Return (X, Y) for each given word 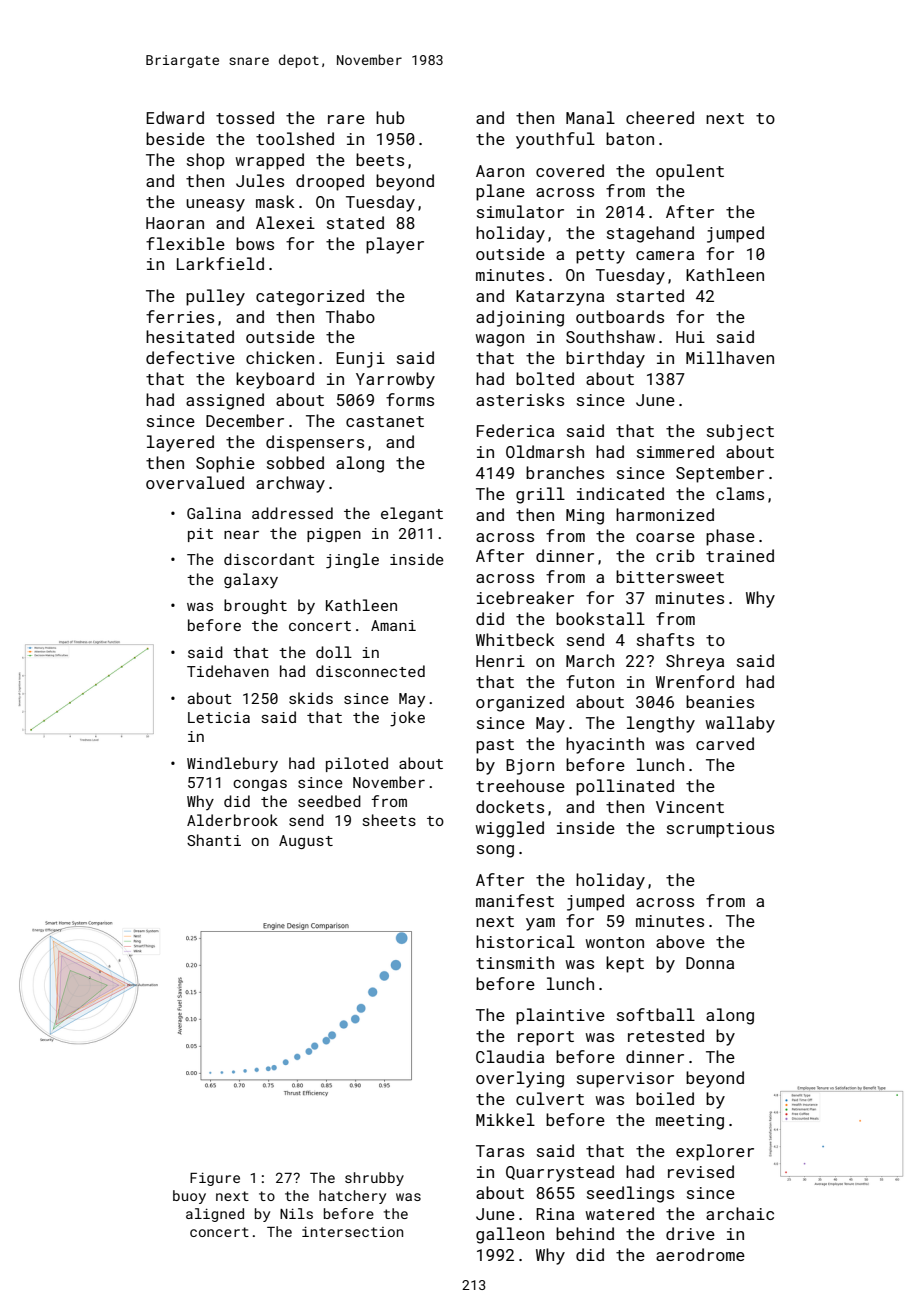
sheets (389, 820)
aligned (215, 1215)
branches (565, 472)
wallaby (740, 724)
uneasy (215, 205)
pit (200, 535)
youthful (555, 140)
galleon (510, 1235)
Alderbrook (232, 820)
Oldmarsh (545, 451)
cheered (660, 117)
